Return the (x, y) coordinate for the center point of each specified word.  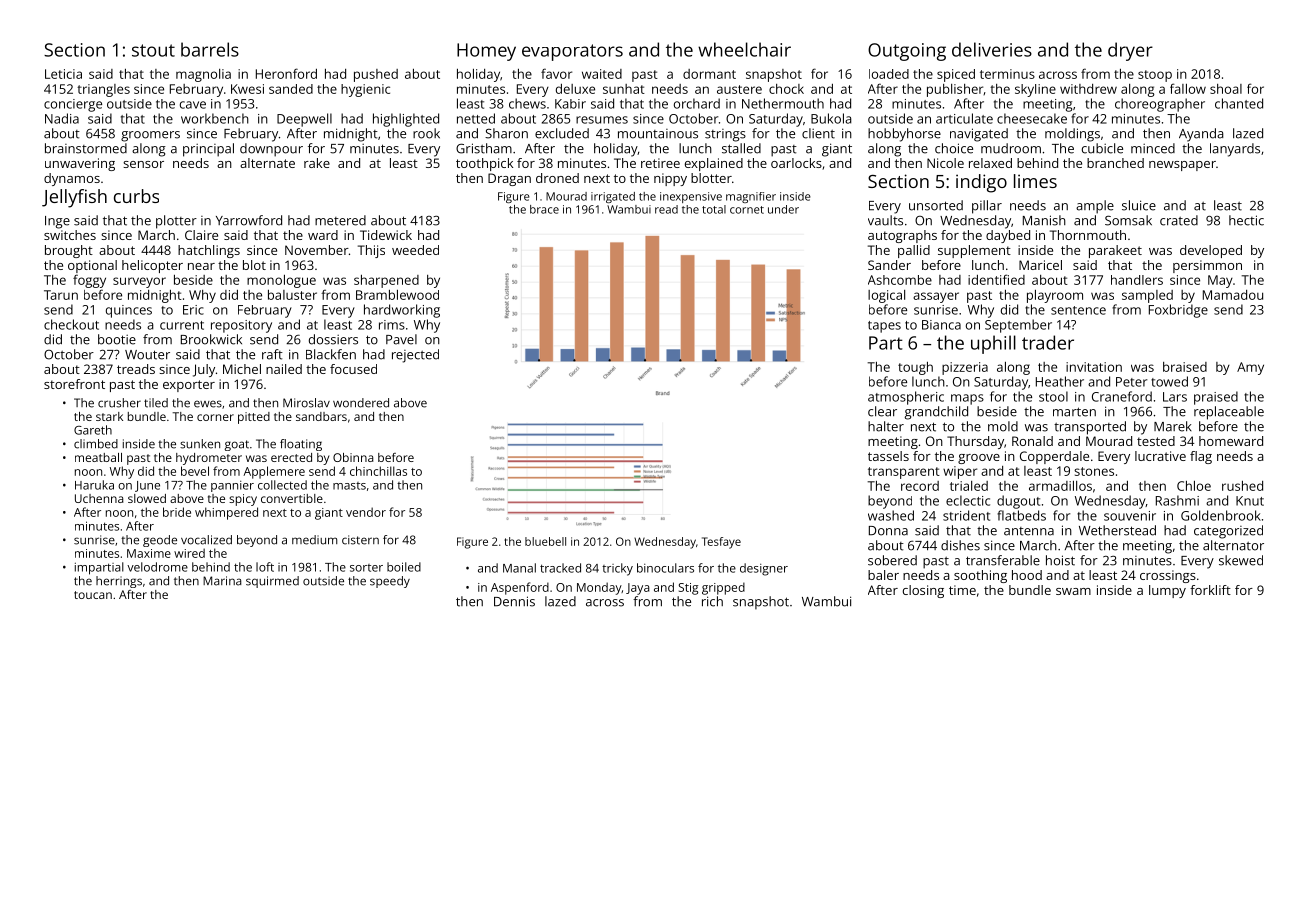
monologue (281, 281)
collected (282, 485)
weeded (415, 250)
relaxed (990, 163)
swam (1073, 591)
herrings (119, 582)
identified (996, 279)
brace (544, 209)
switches (70, 235)
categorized (1228, 532)
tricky (617, 569)
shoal (1226, 89)
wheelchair (744, 49)
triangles (103, 90)
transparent (904, 473)
